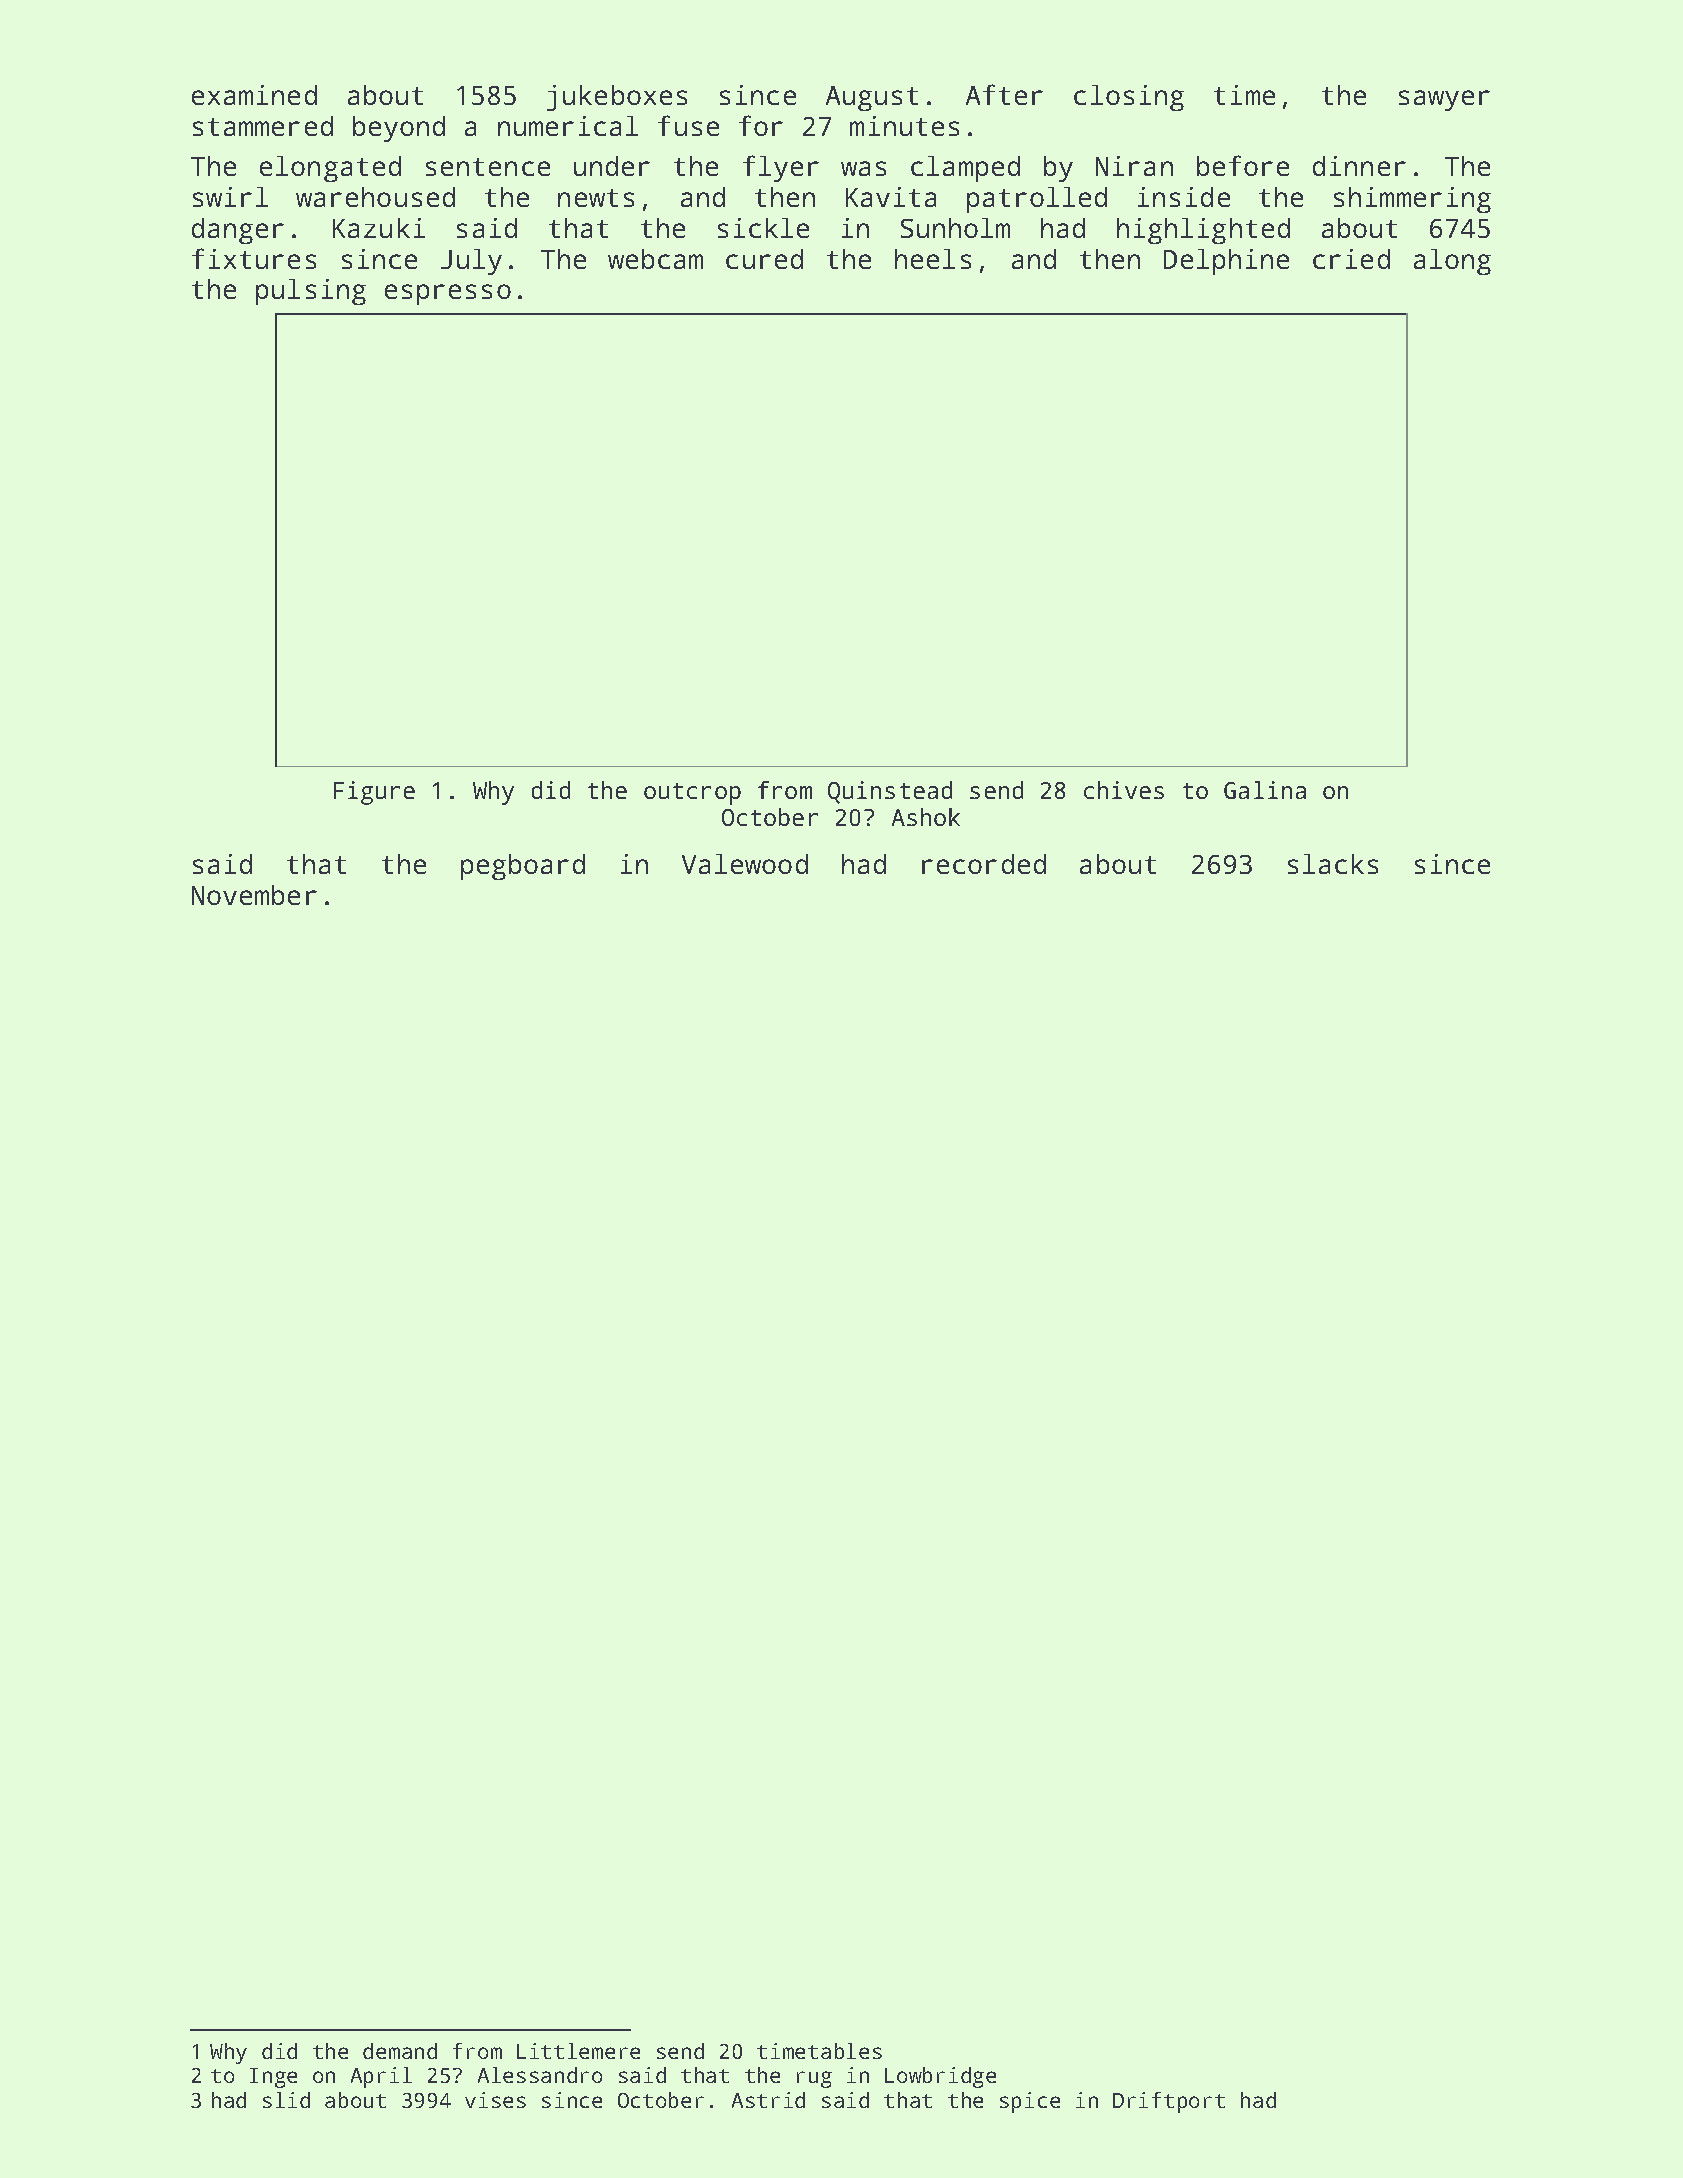 The image size is (1683, 2178). I want to click on Valewood, so click(745, 864).
